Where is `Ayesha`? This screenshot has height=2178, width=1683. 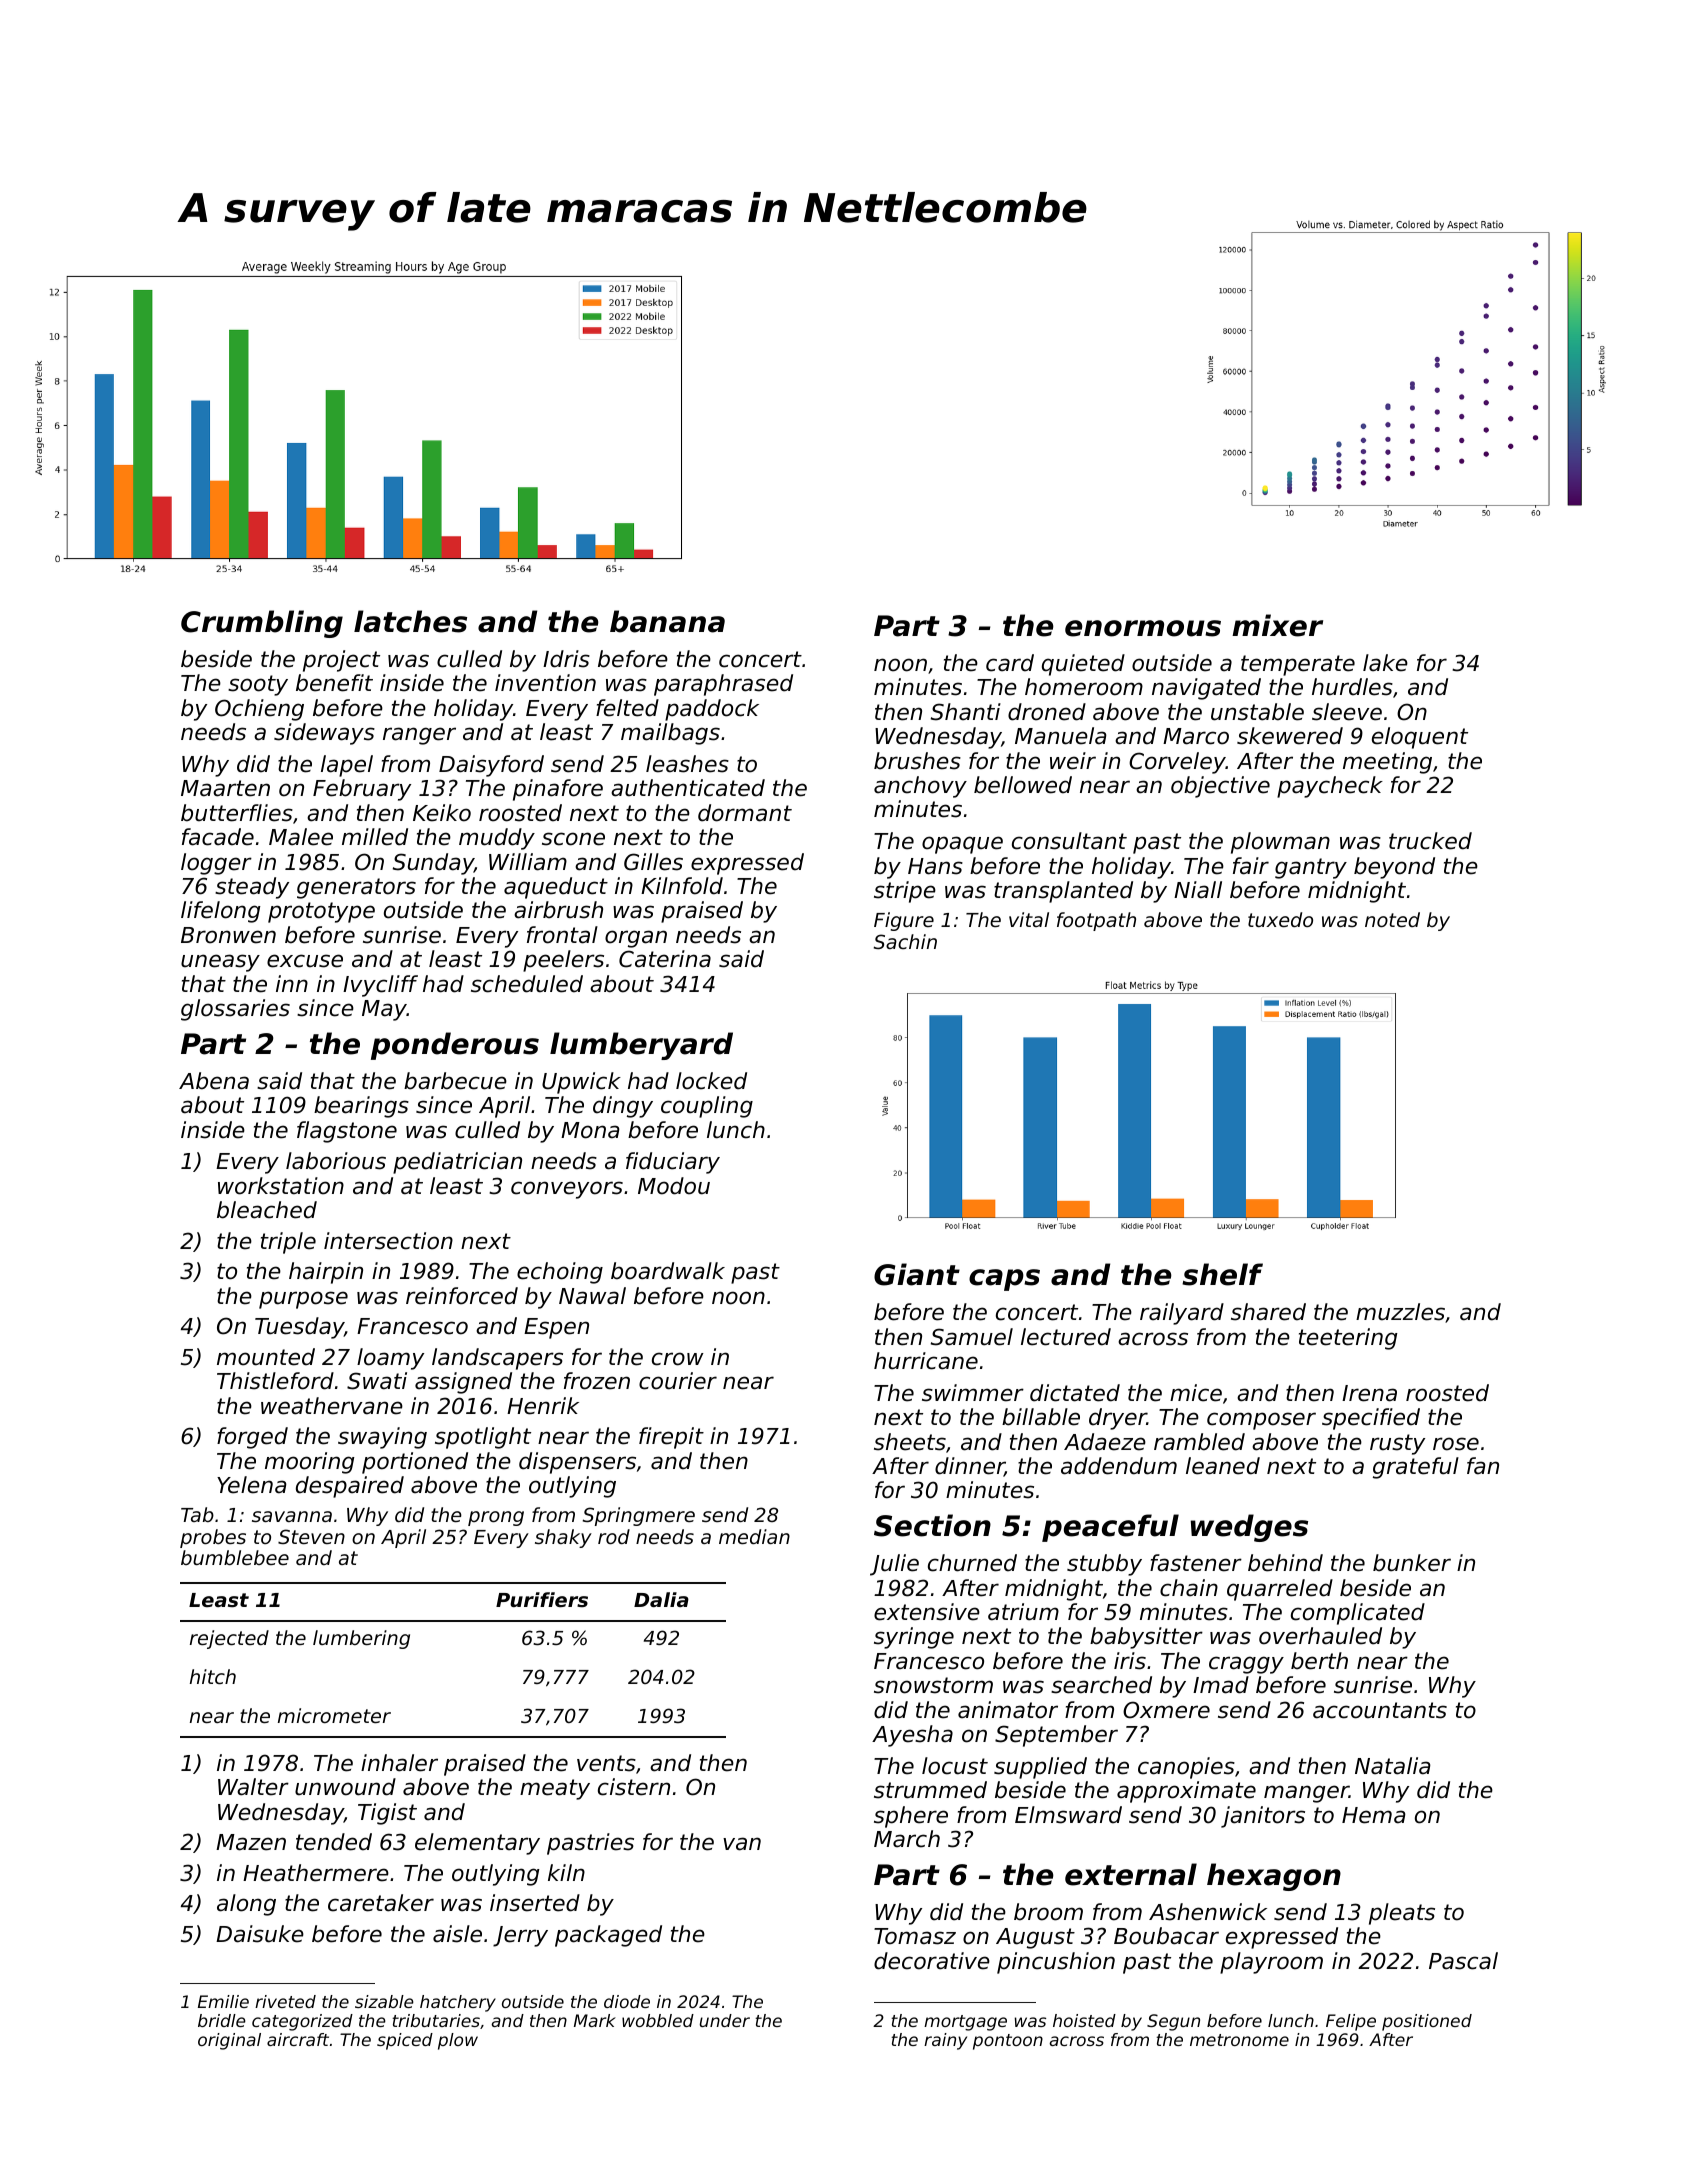 Ayesha is located at coordinates (912, 1736).
